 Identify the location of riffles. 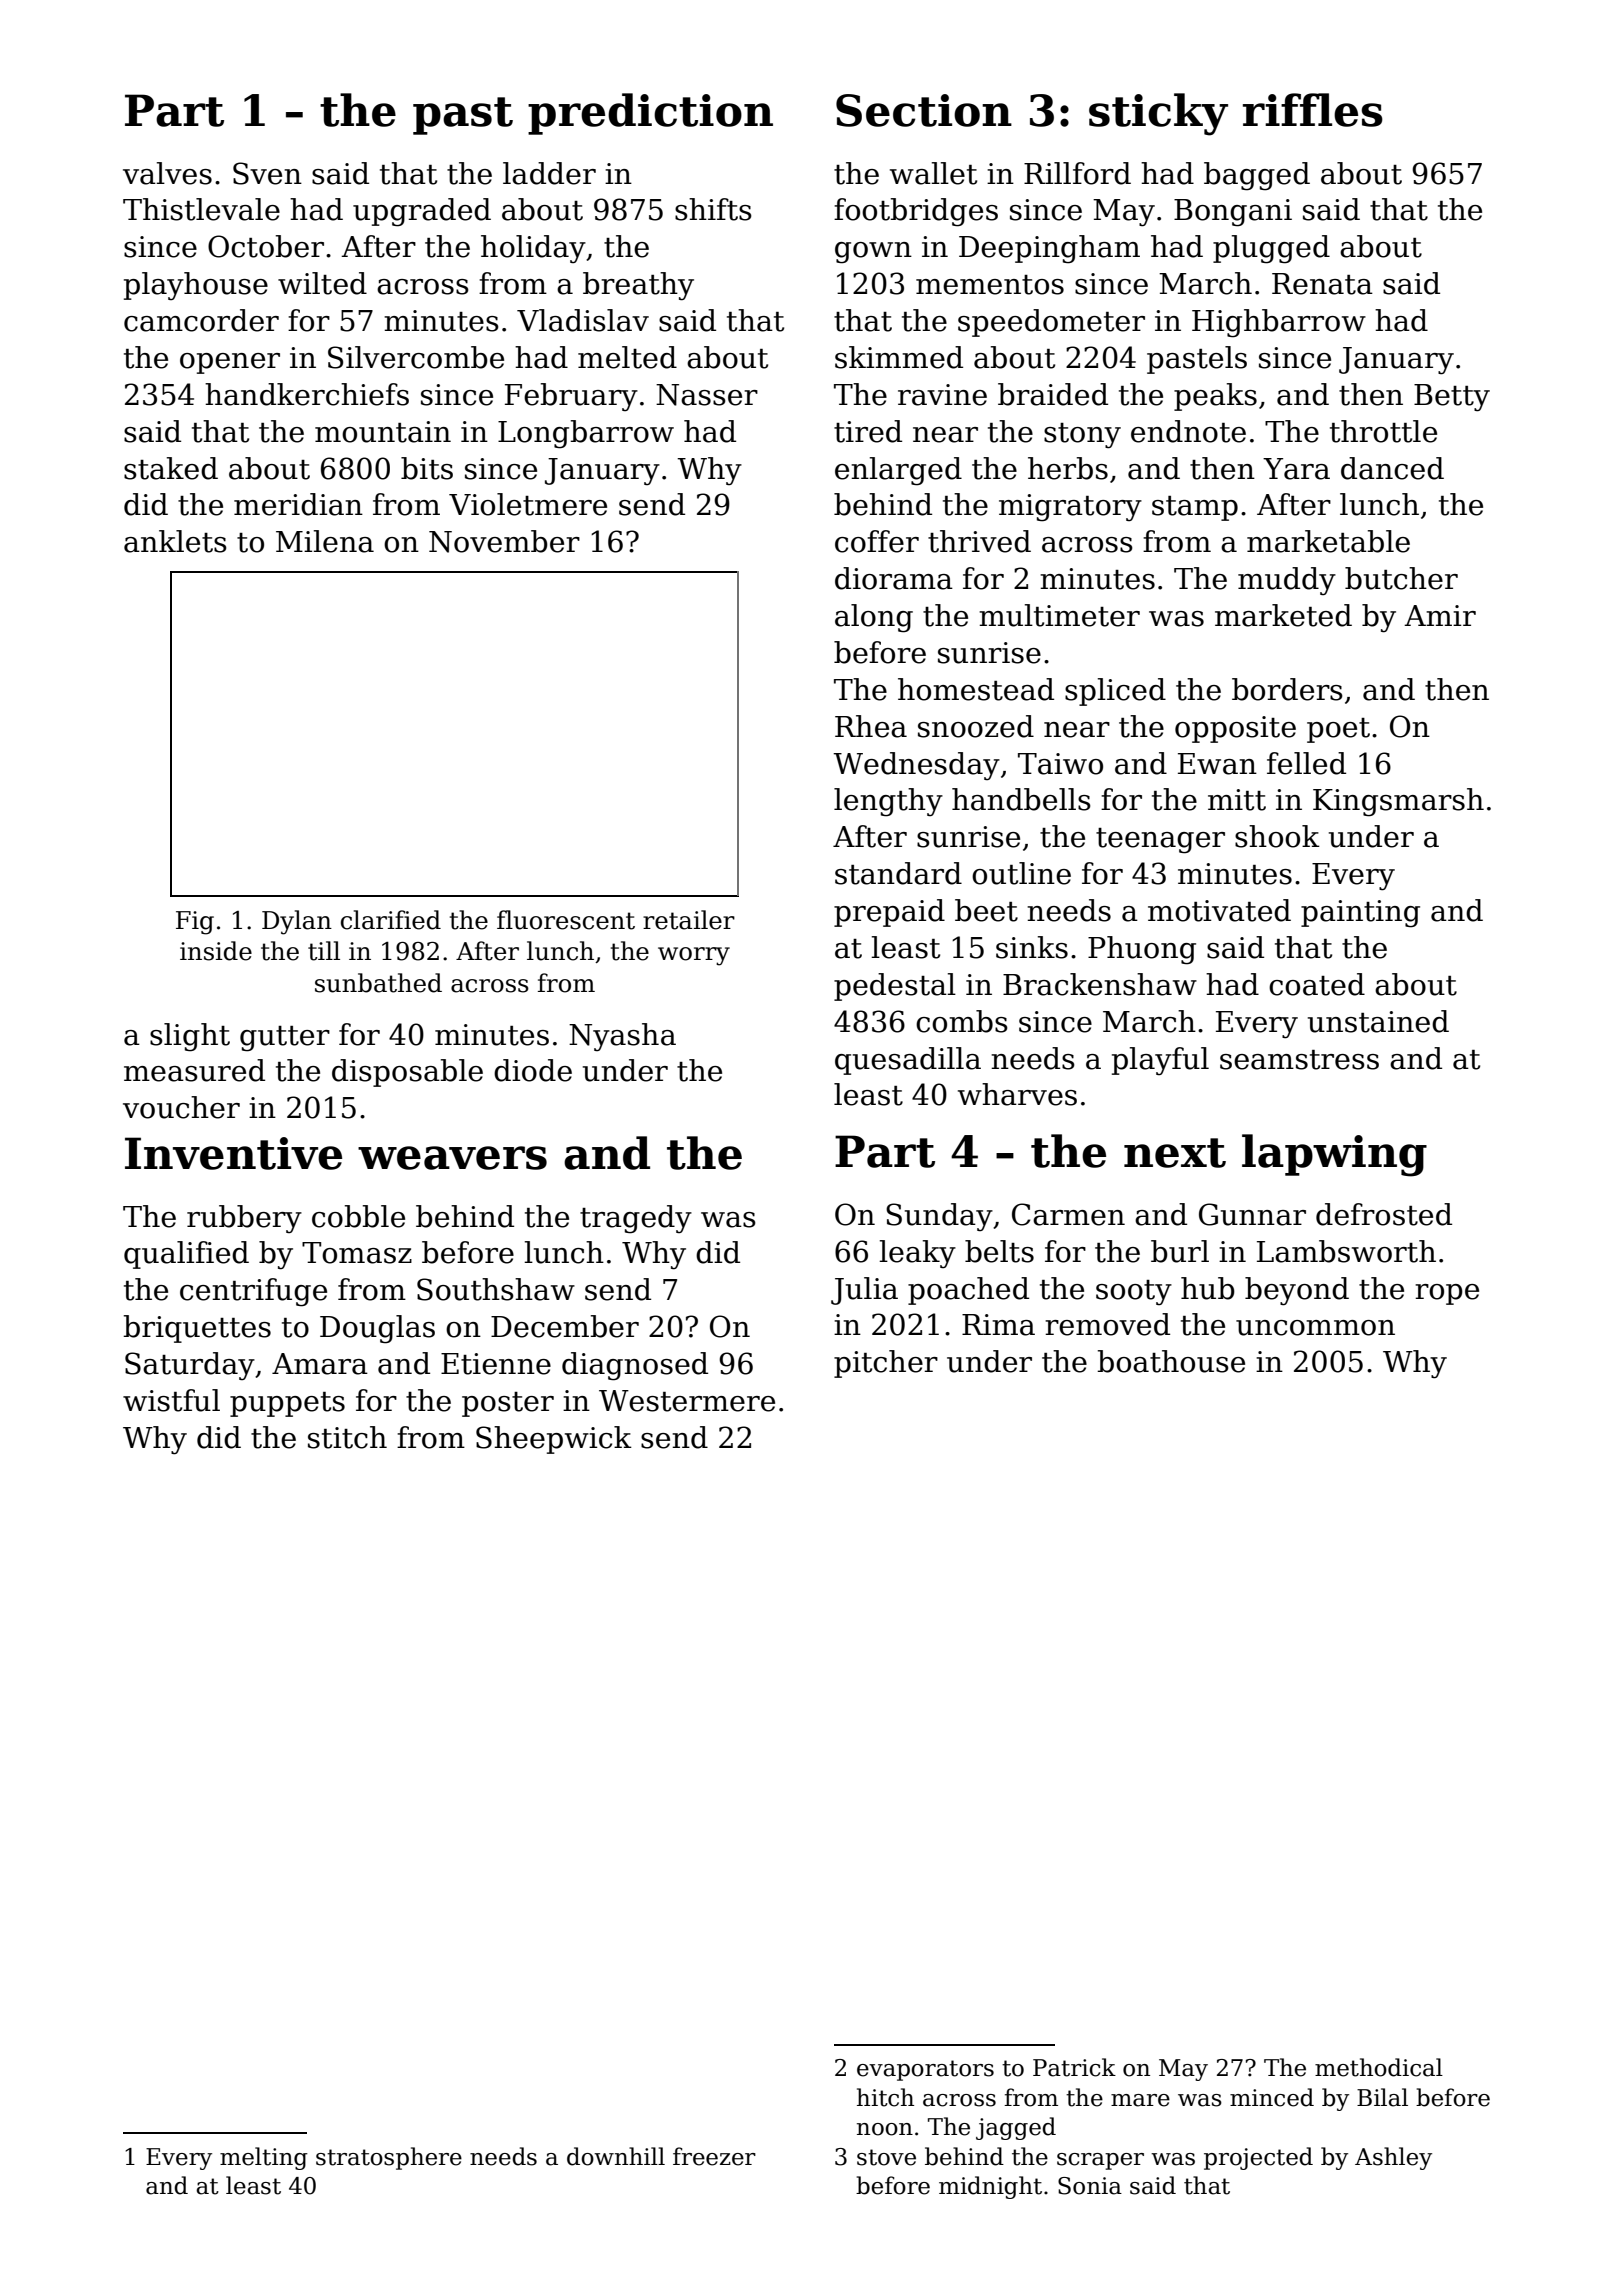
(1313, 110).
